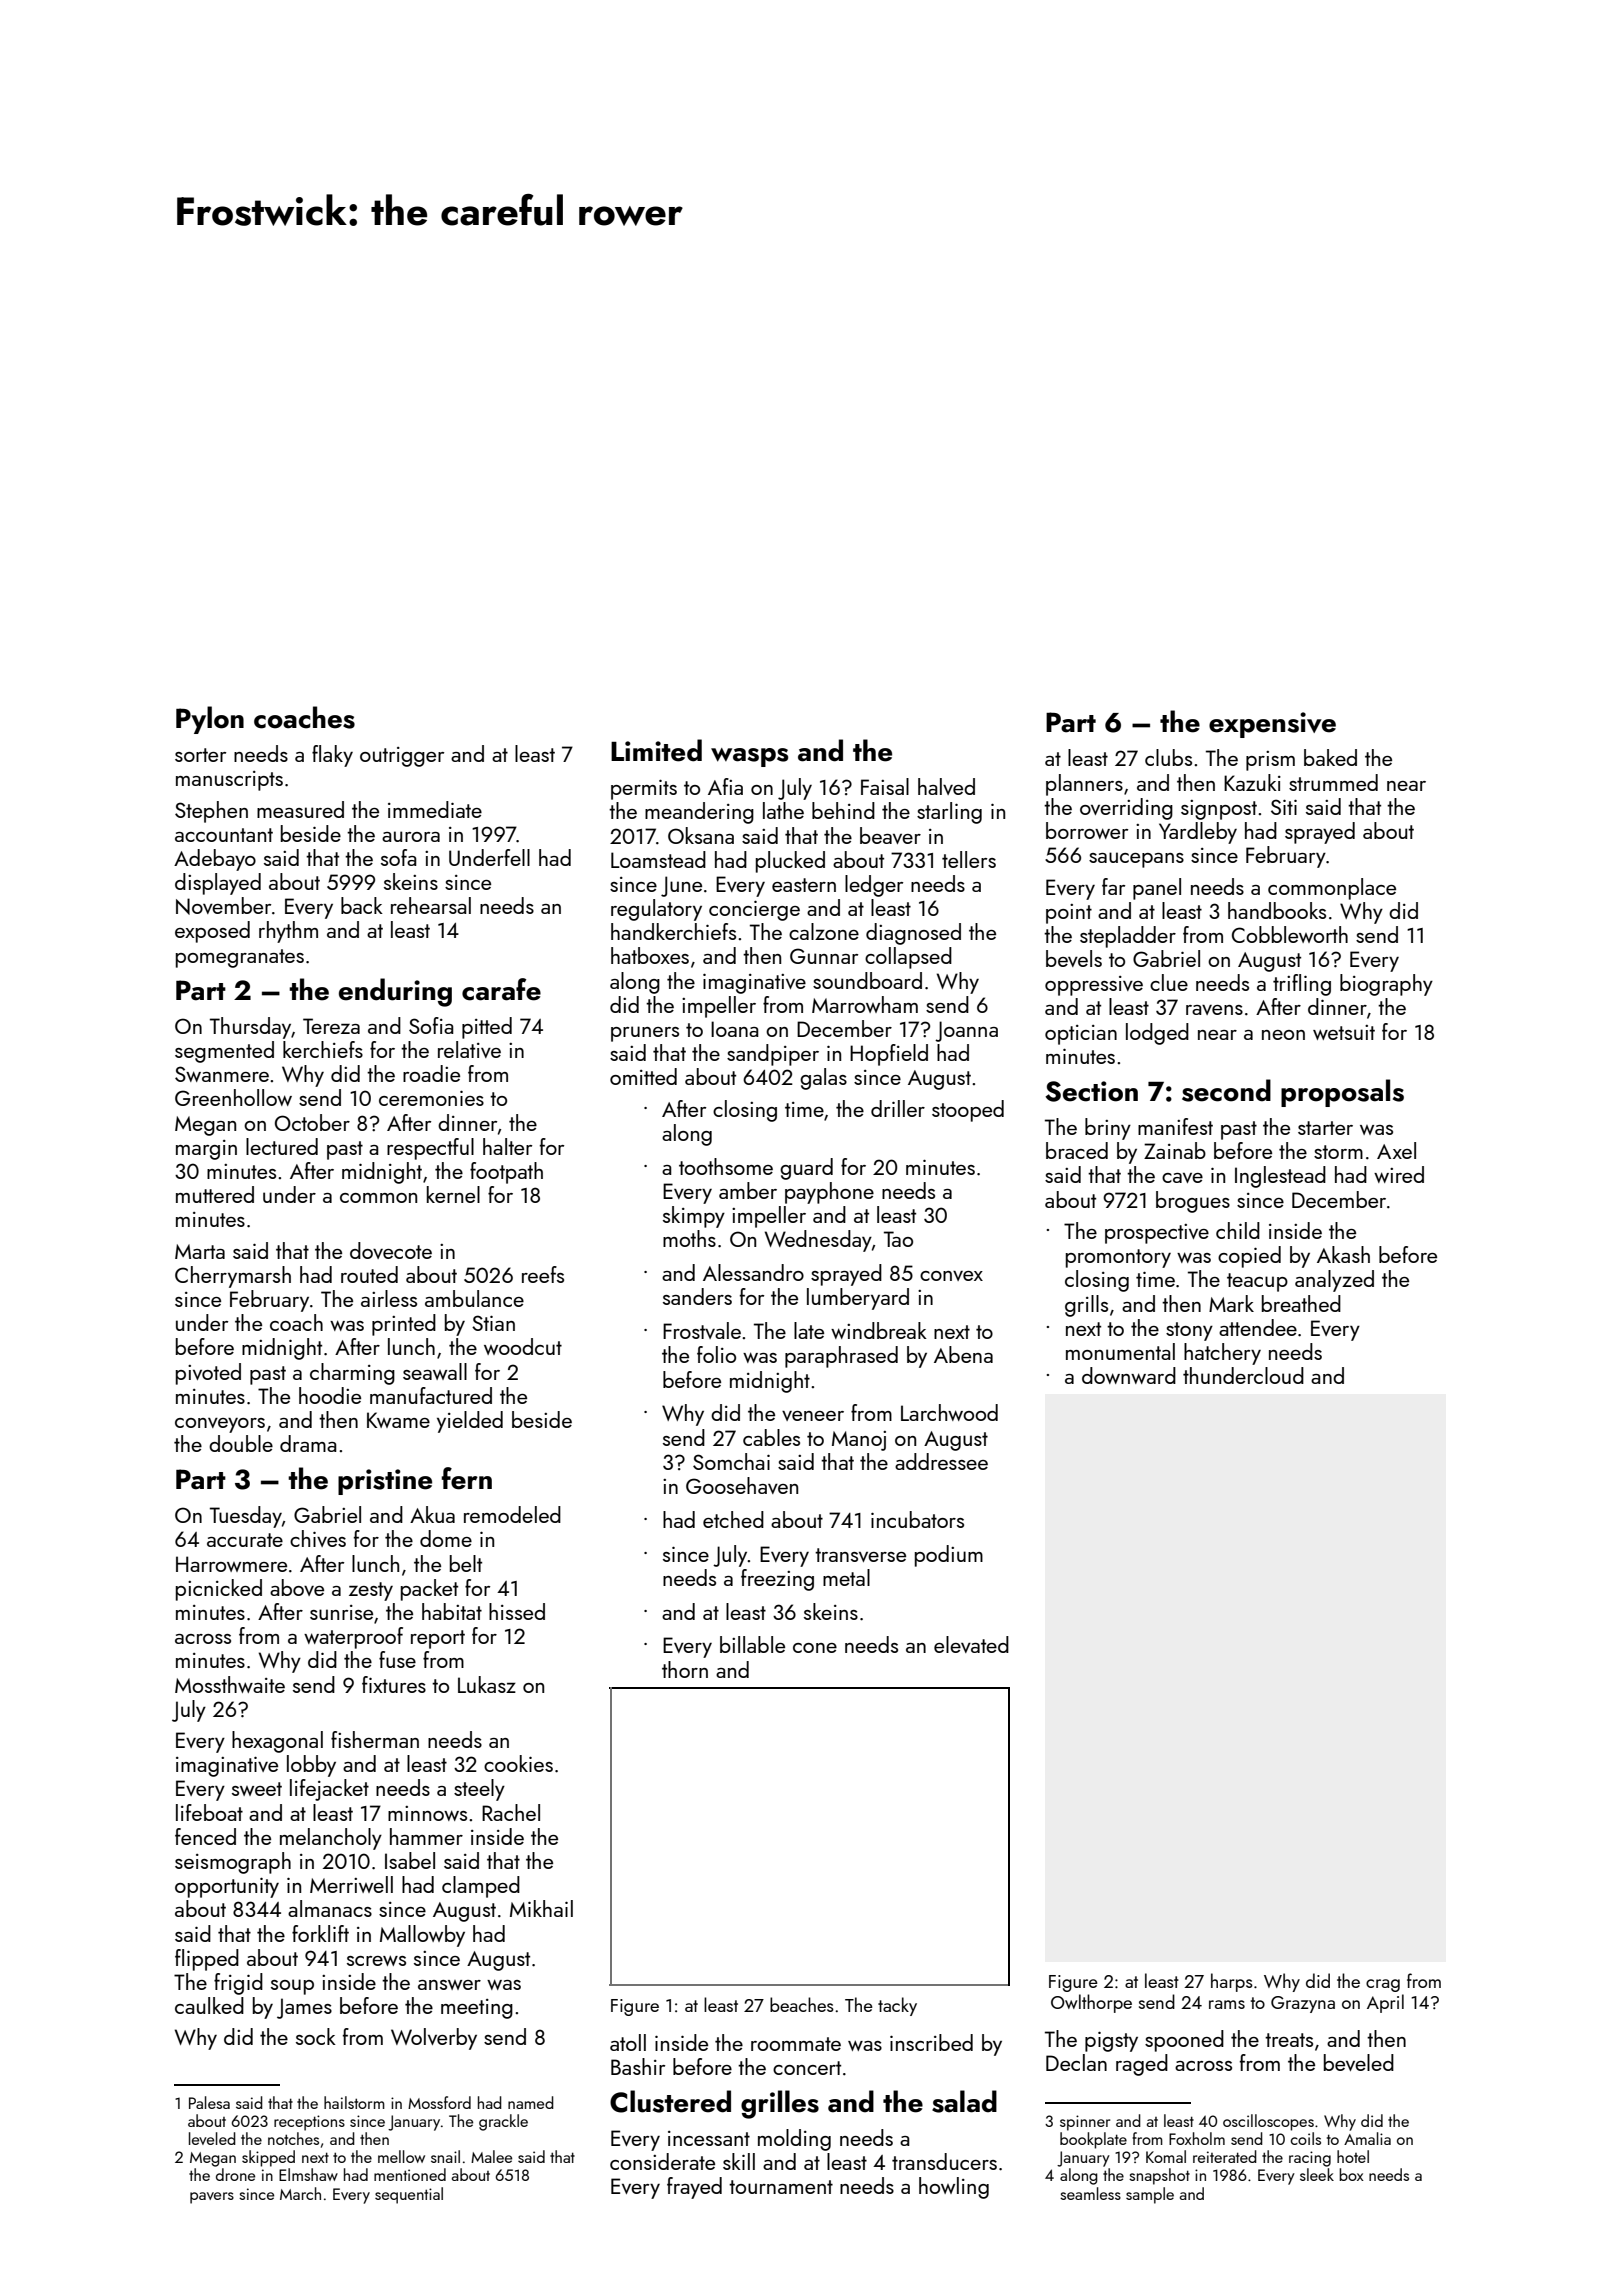 This image has height=2292, width=1620. Describe the element at coordinates (1334, 1281) in the image. I see `analyzed` at that location.
